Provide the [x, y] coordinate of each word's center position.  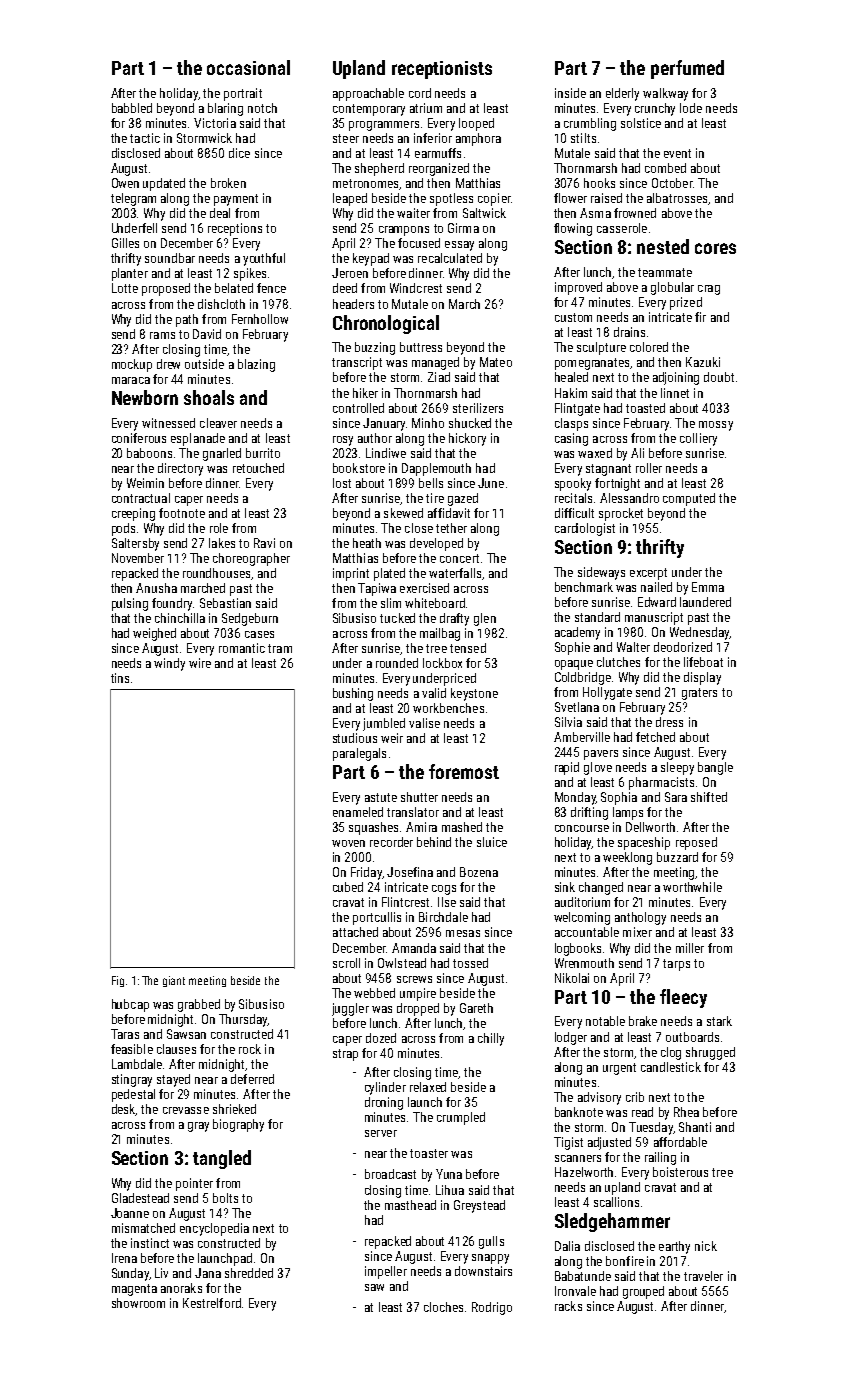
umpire [418, 994]
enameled [358, 812]
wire [200, 663]
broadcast [390, 1174]
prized [686, 303]
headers [353, 304]
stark [719, 1021]
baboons [149, 453]
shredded [249, 1273]
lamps [628, 813]
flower [570, 198]
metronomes [365, 183]
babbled [132, 108]
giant [174, 981]
